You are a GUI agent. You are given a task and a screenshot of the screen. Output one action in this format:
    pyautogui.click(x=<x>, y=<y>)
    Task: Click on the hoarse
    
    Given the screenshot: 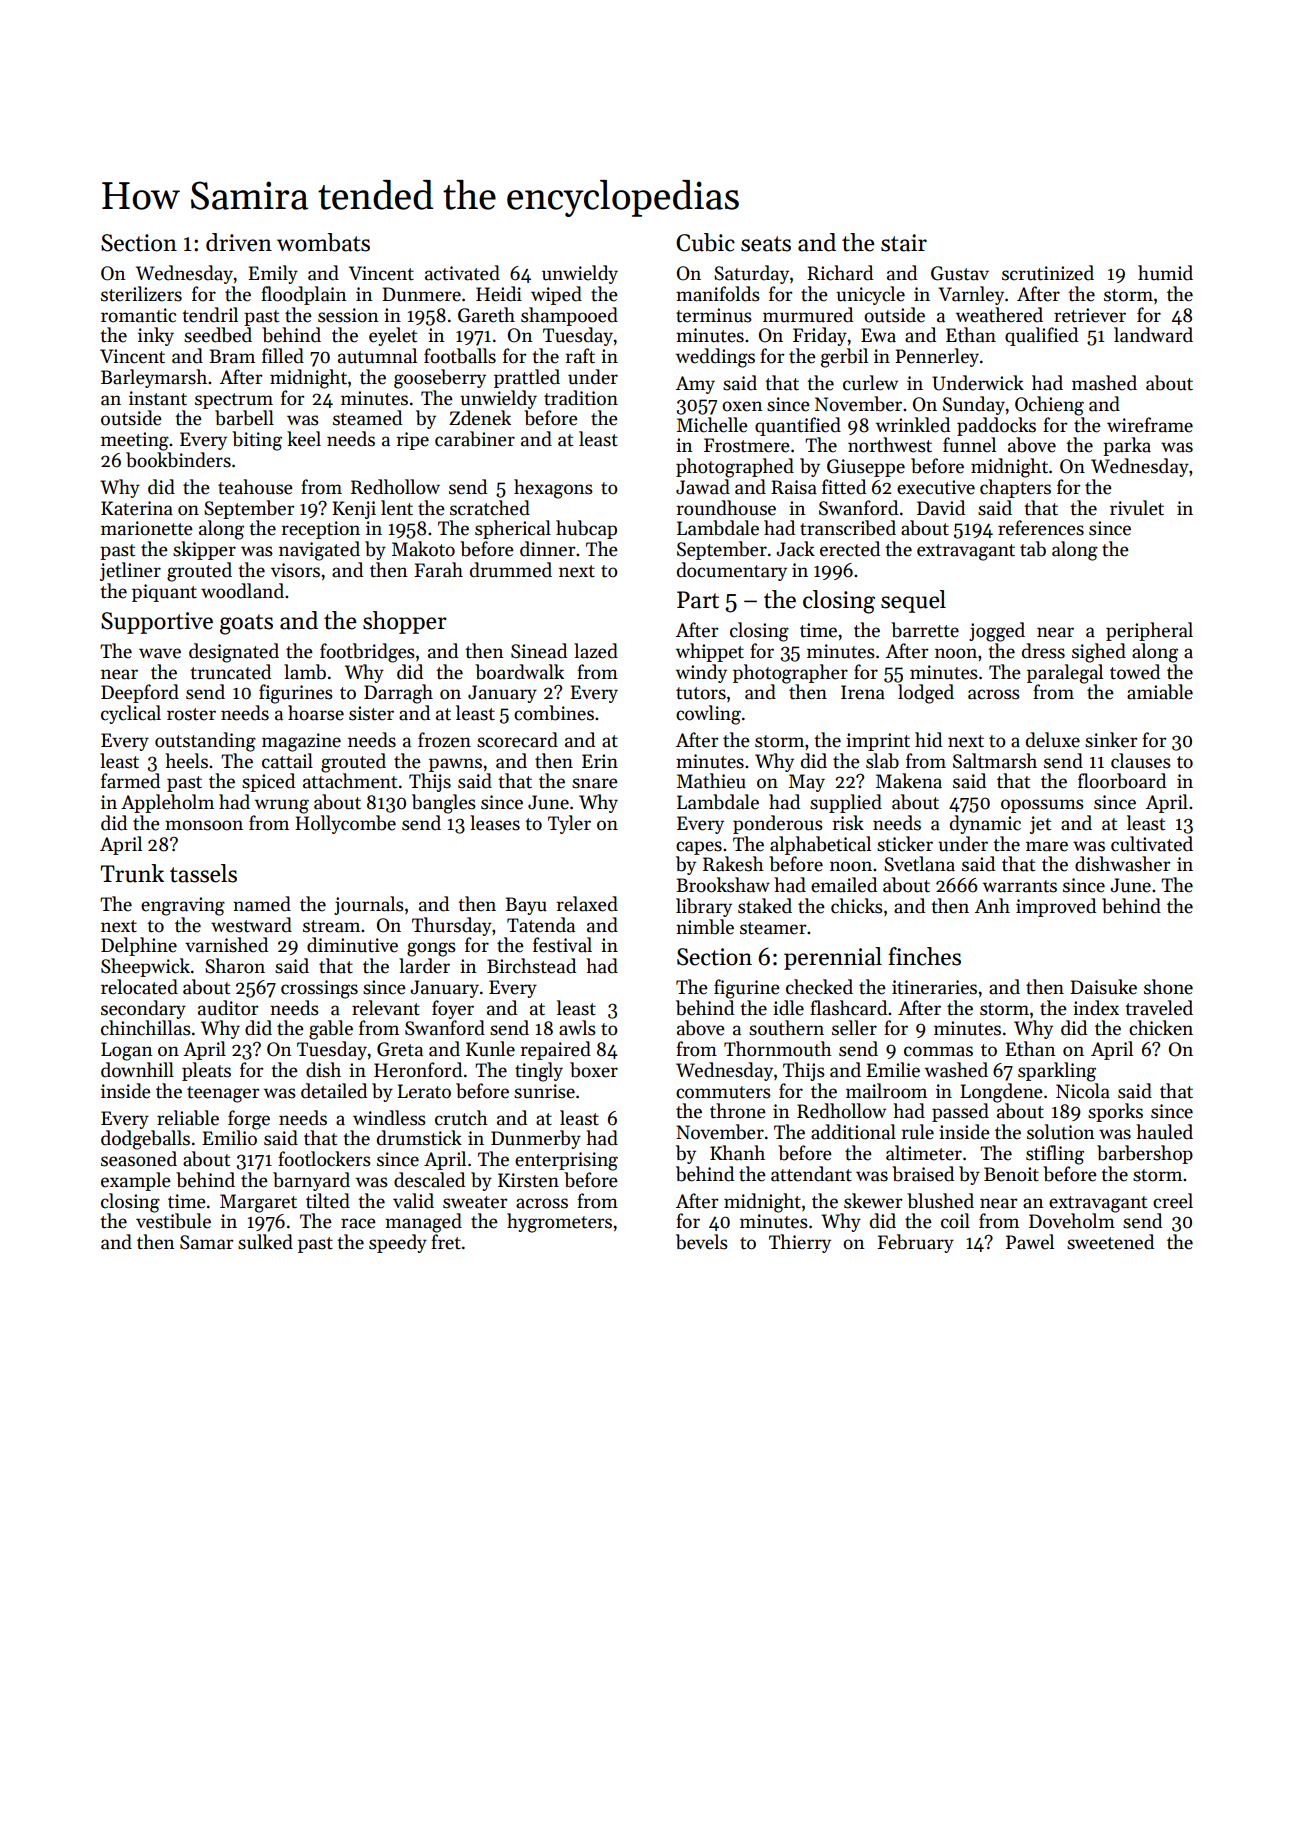 What is the action you would take?
    pyautogui.click(x=316, y=713)
